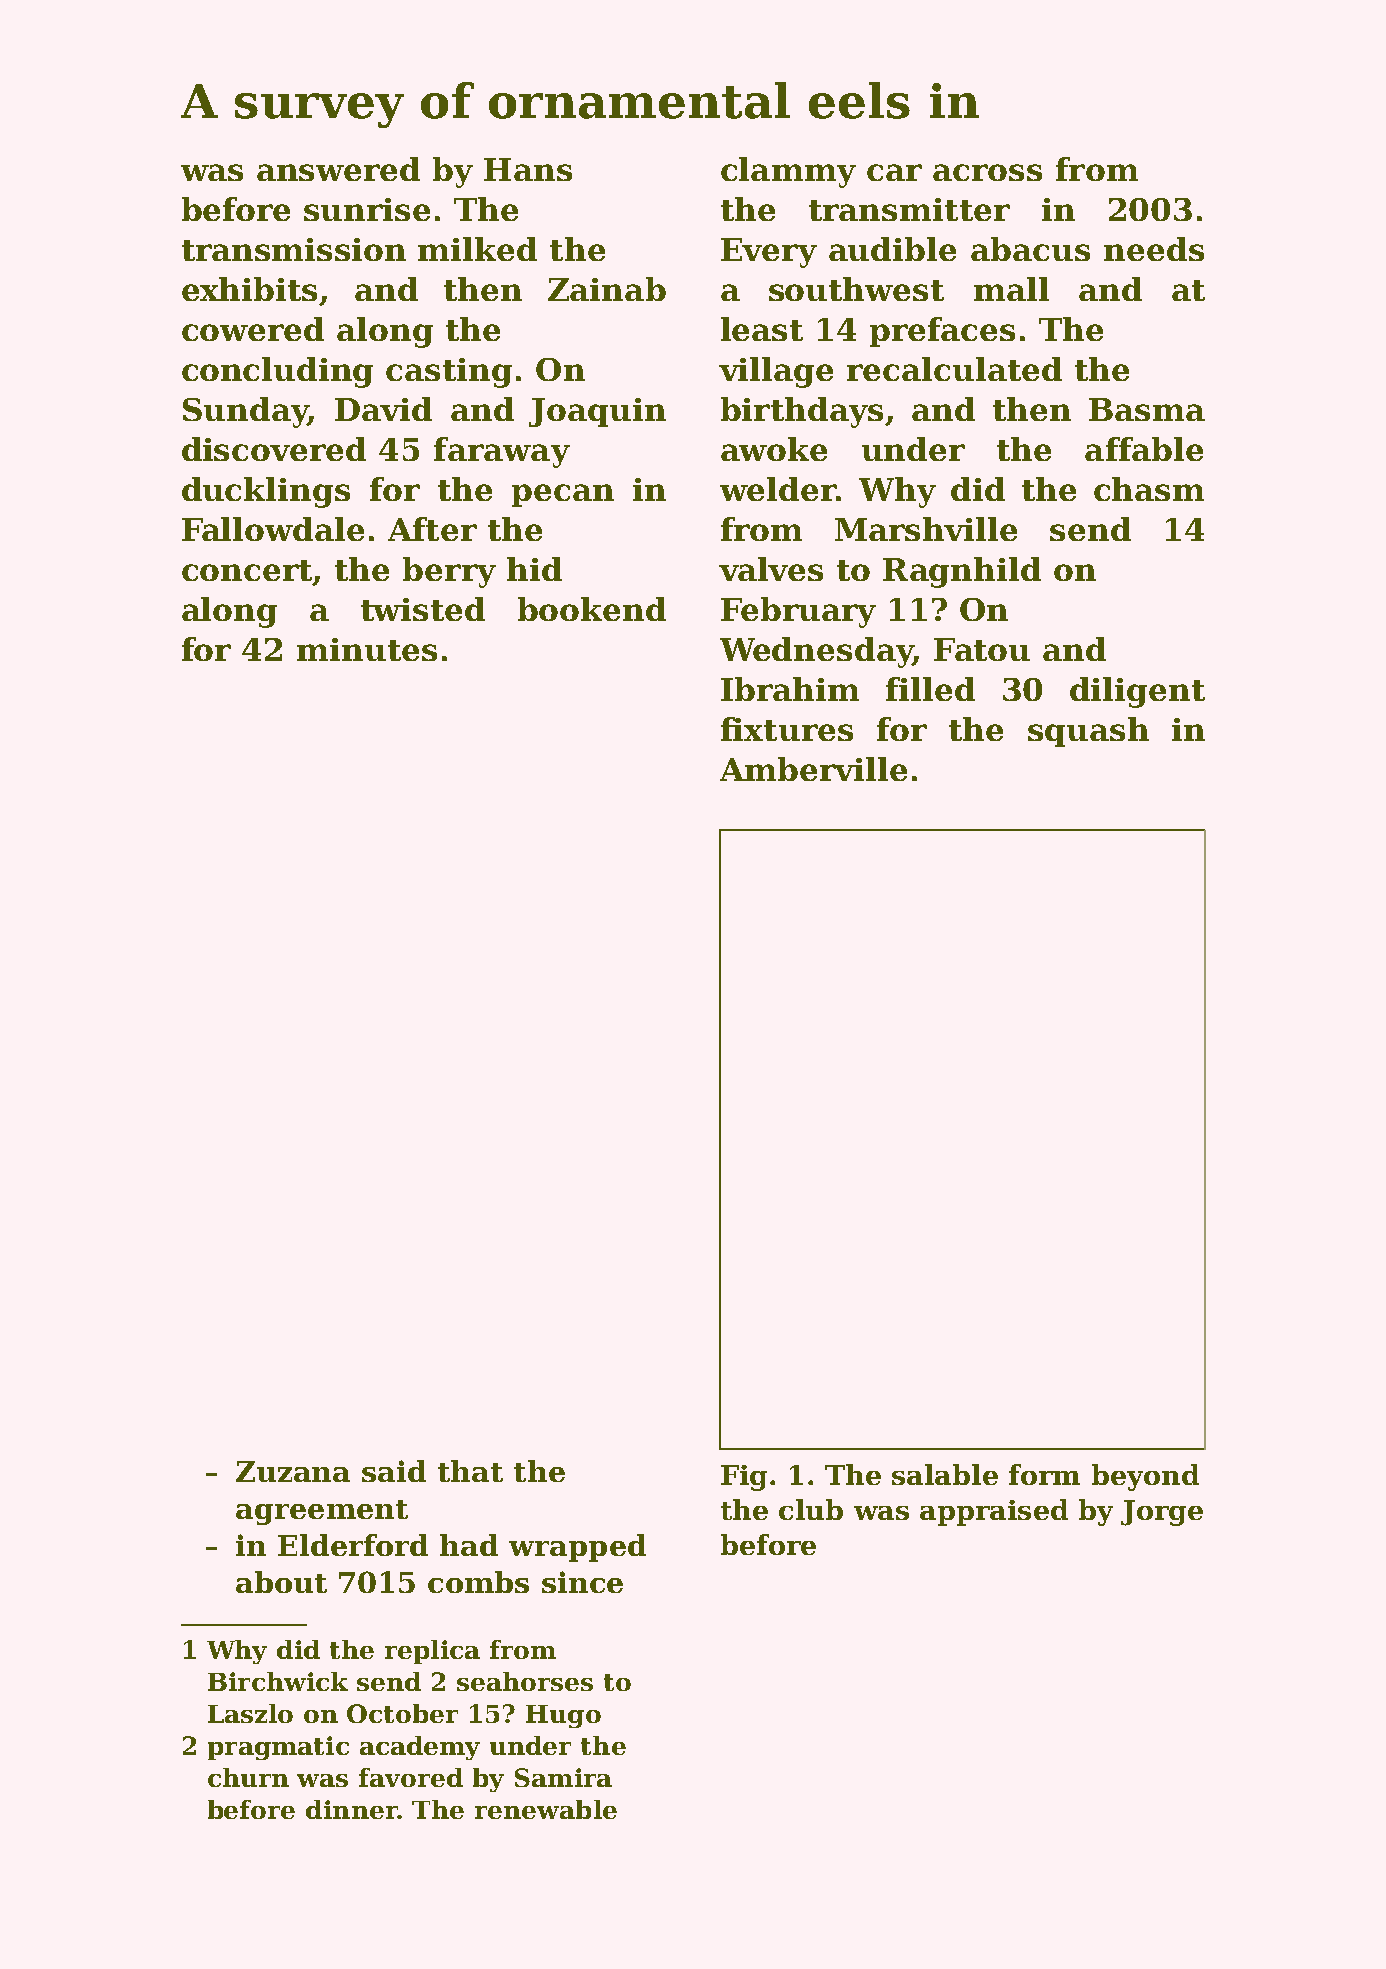 The width and height of the screenshot is (1386, 1969). Describe the element at coordinates (987, 172) in the screenshot. I see `across` at that location.
